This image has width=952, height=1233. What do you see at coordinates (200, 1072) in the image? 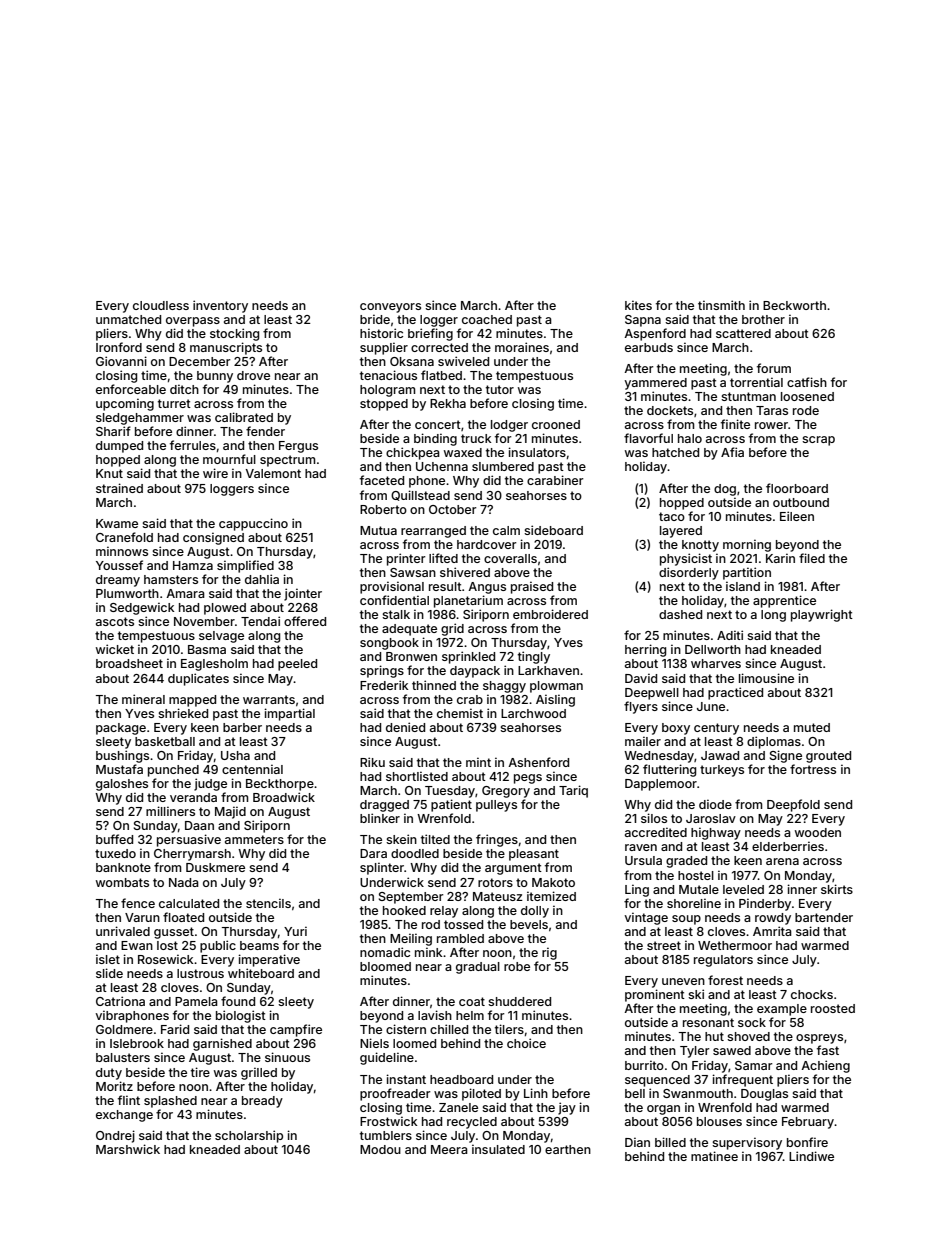
I see `tire` at bounding box center [200, 1072].
